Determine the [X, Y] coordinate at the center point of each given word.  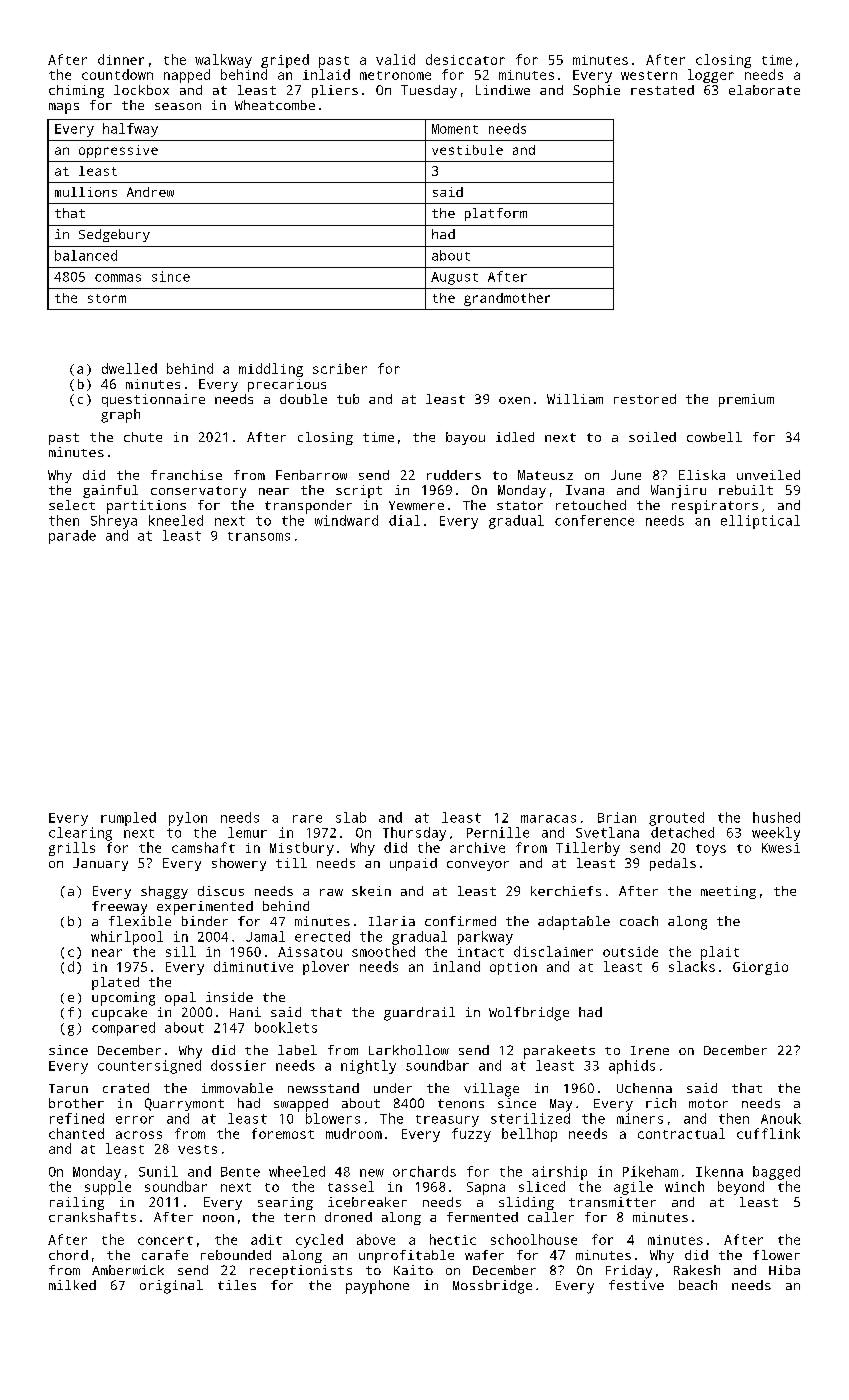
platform [496, 214]
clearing [80, 834]
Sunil [158, 1171]
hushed [776, 817]
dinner [121, 59]
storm [107, 298]
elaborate [764, 90]
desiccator [465, 59]
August [454, 278]
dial [404, 520]
